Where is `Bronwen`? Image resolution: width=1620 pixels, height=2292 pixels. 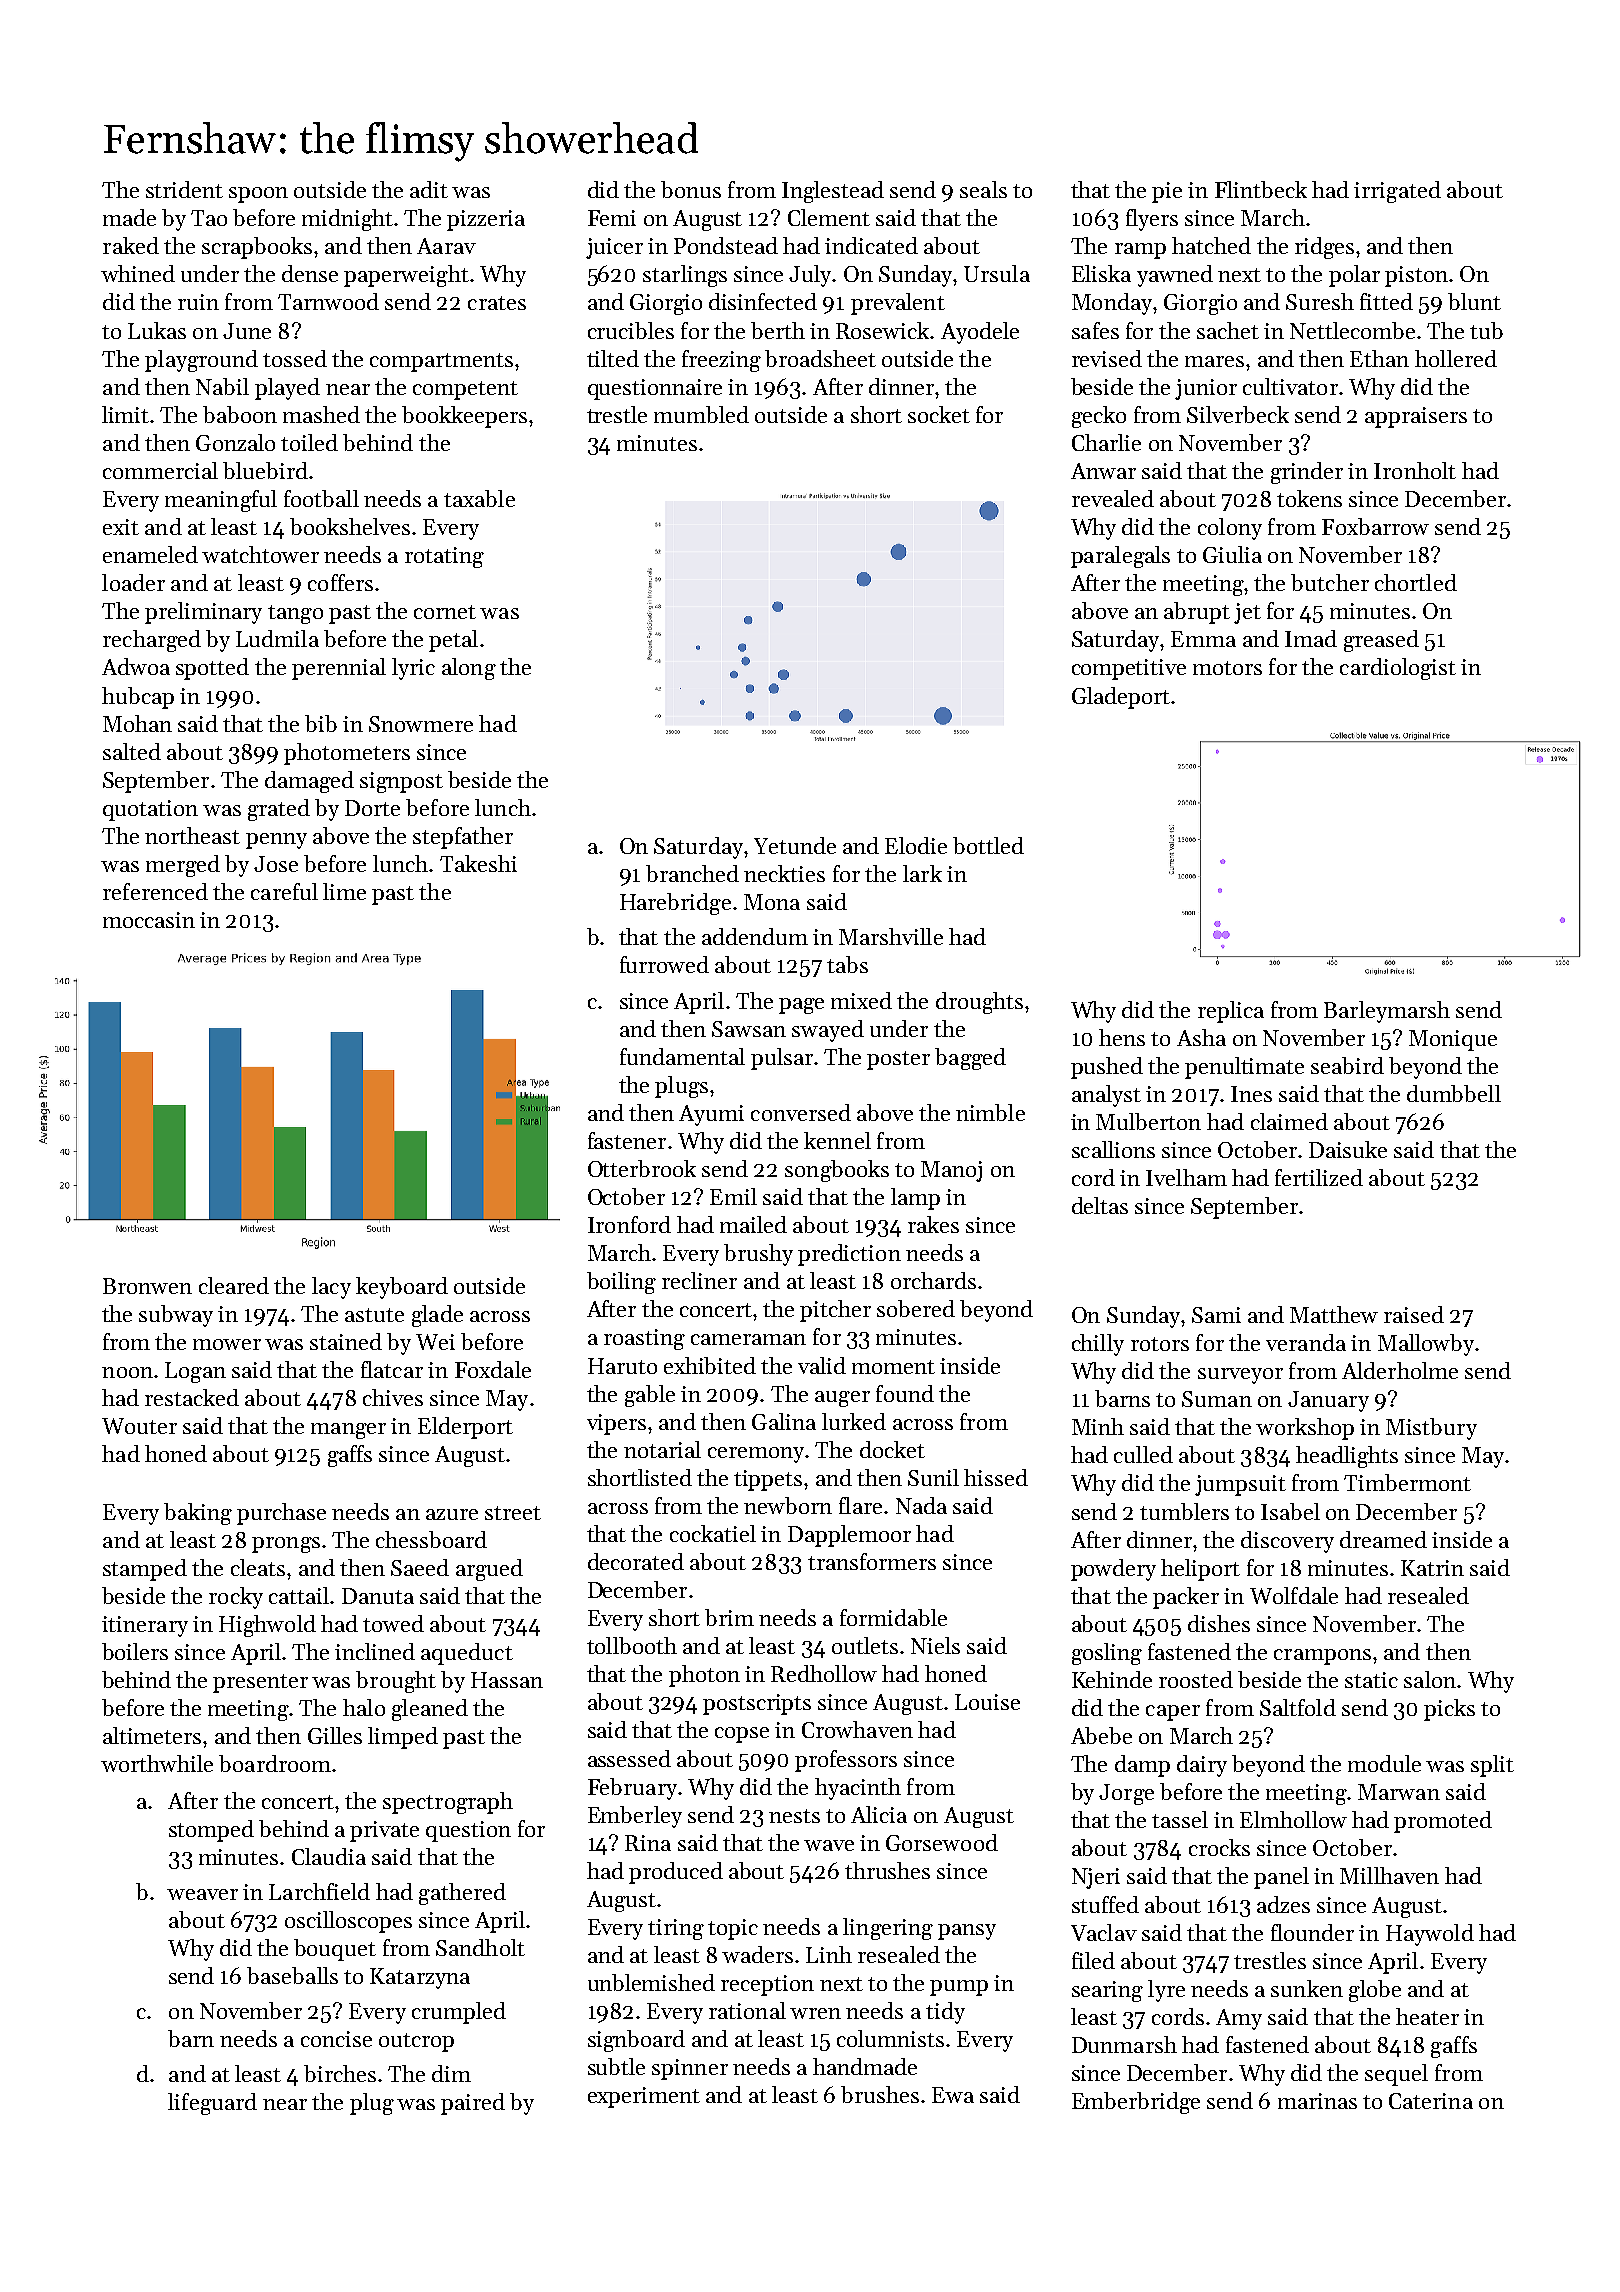 Bronwen is located at coordinates (147, 1286).
